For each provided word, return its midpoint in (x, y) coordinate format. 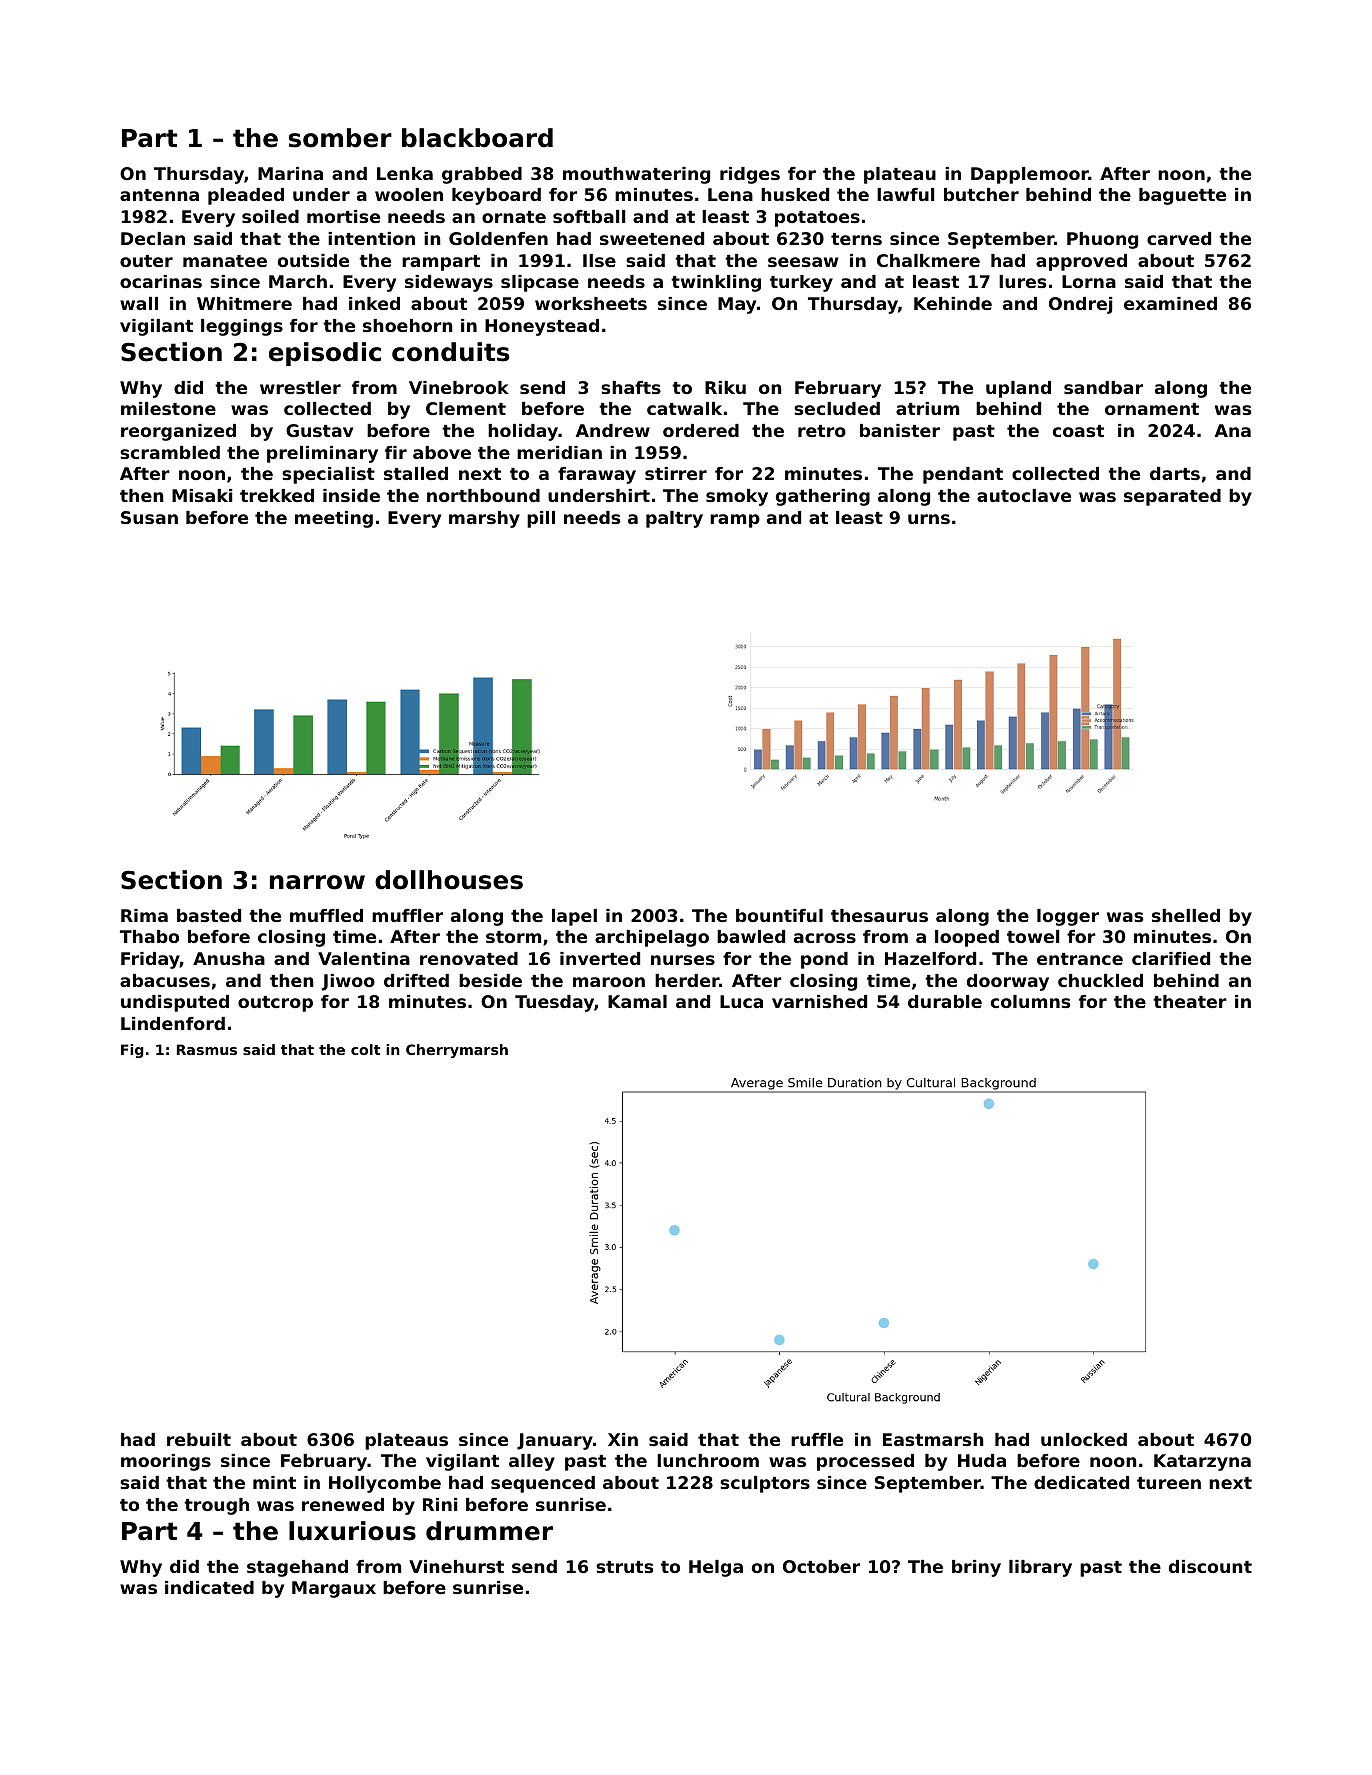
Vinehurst (456, 1566)
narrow (317, 882)
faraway (597, 475)
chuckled (1100, 980)
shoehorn (408, 325)
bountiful (779, 915)
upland (1018, 389)
